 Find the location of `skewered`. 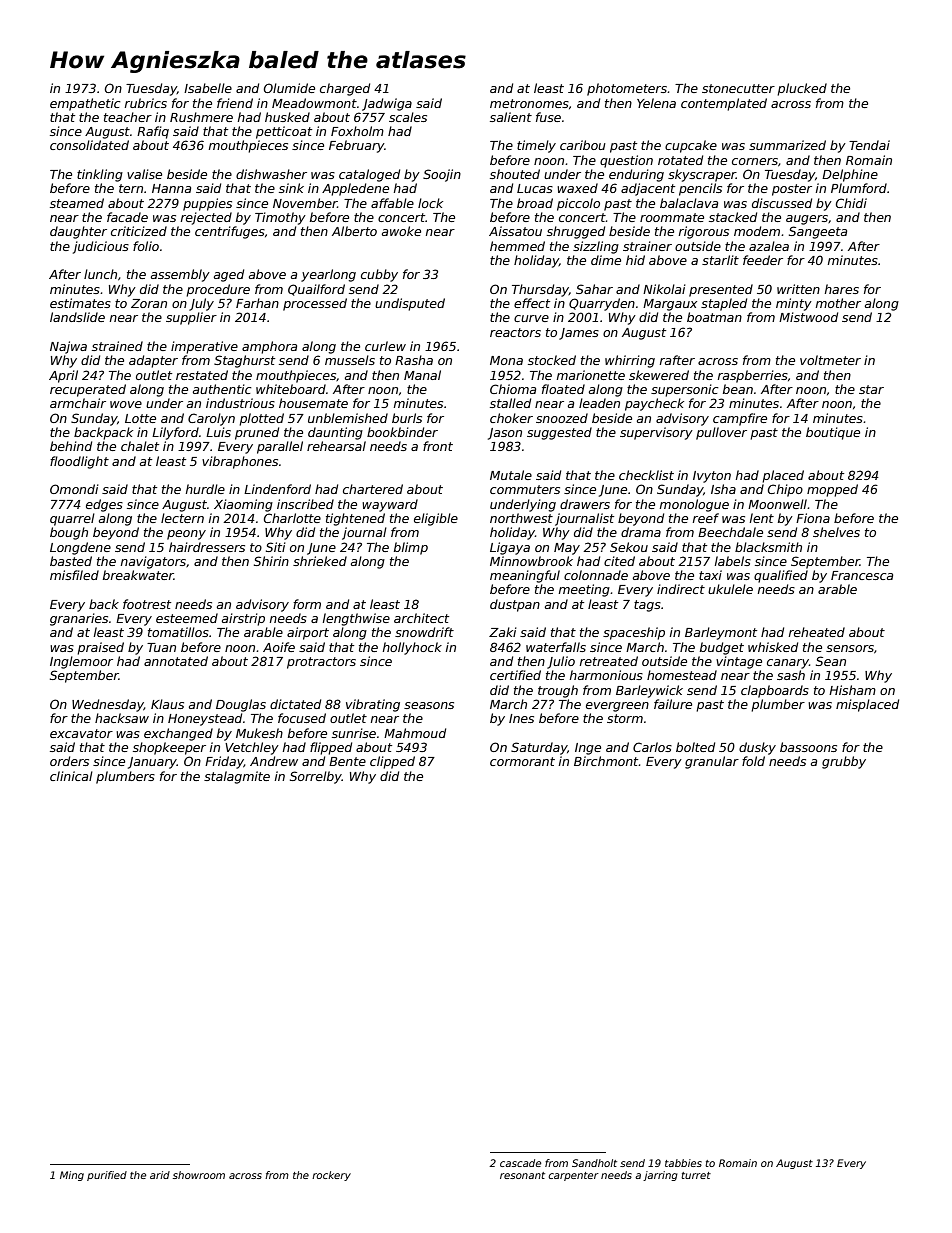

skewered is located at coordinates (659, 375).
